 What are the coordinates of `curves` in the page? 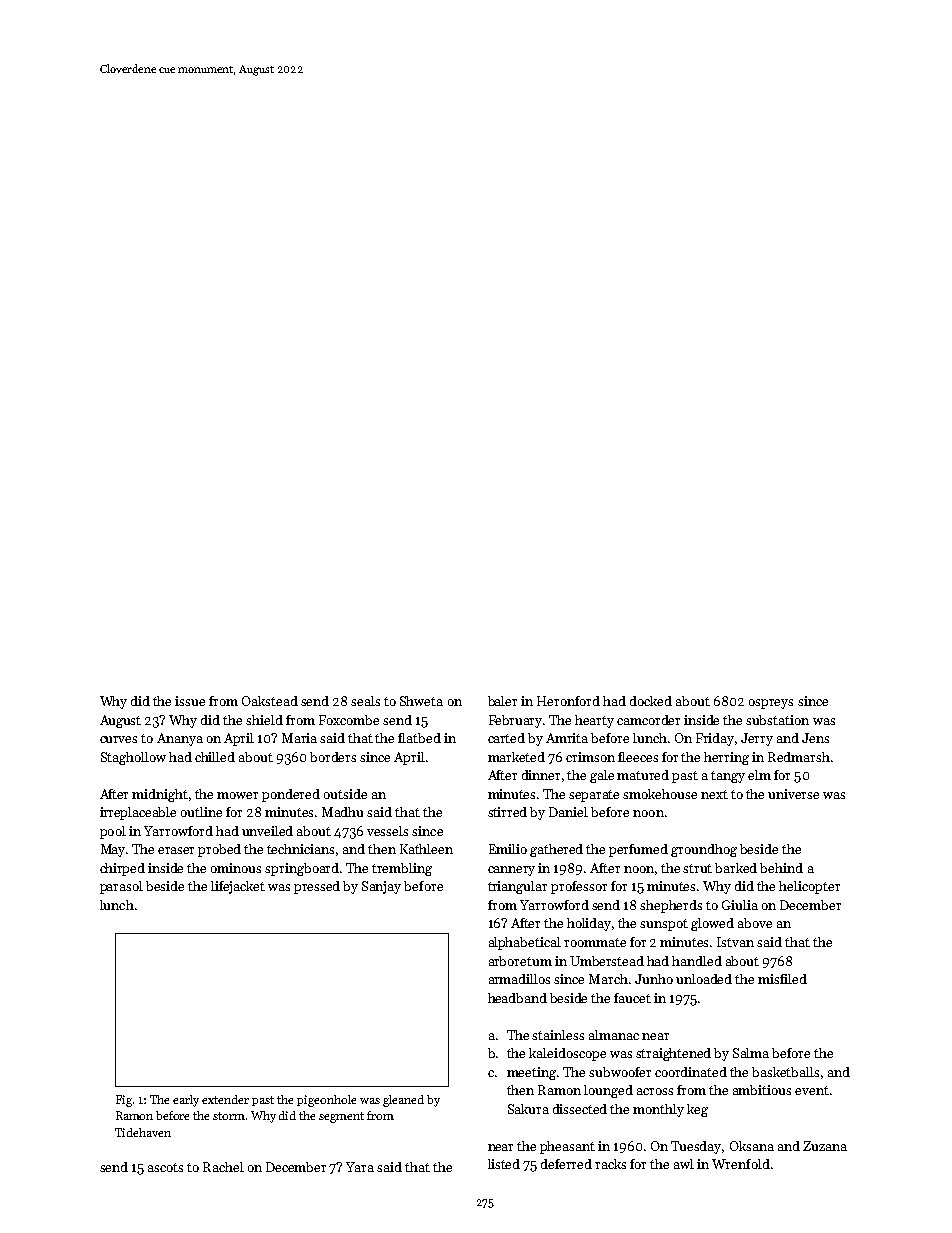 It's located at (118, 739).
